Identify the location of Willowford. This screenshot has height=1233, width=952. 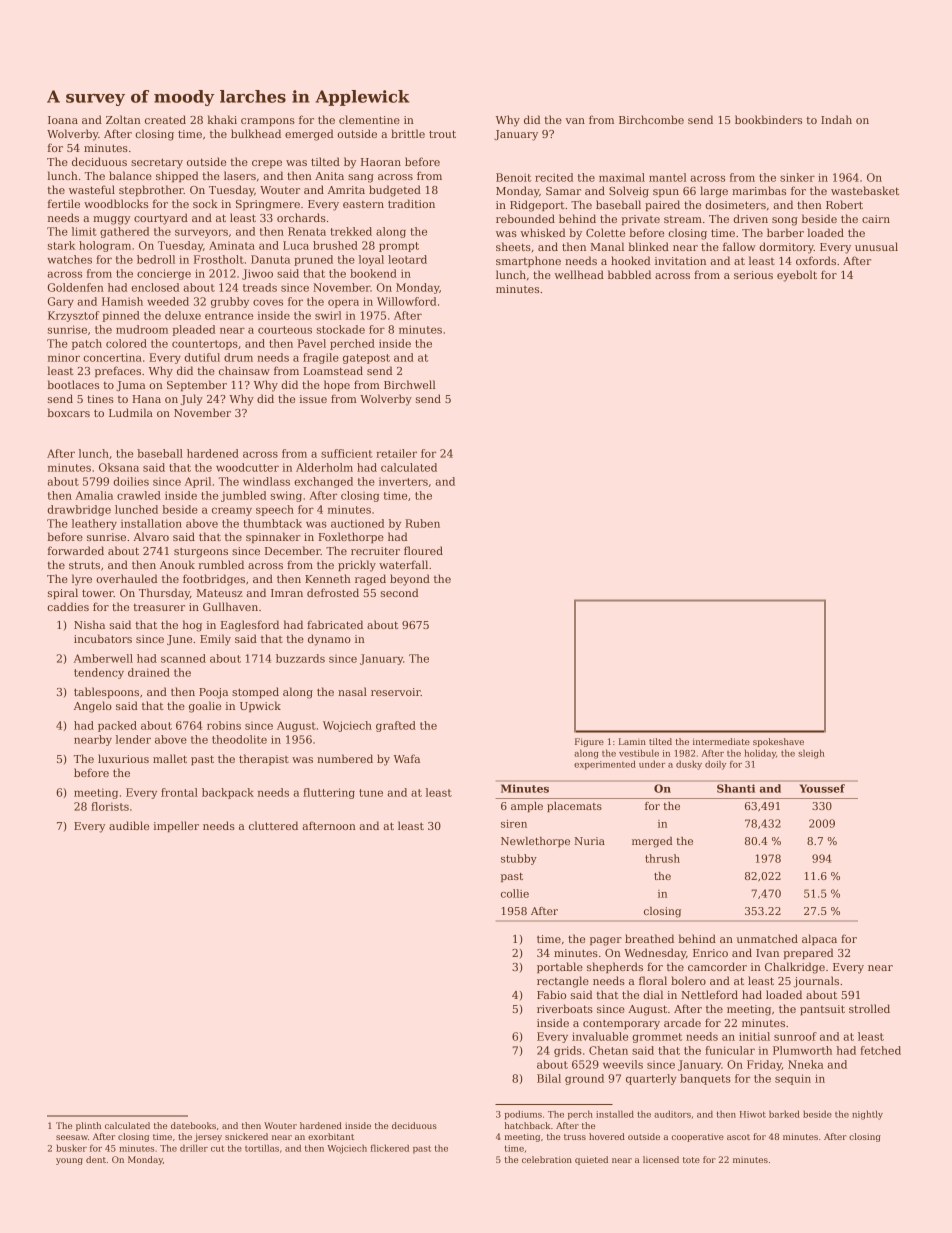
(406, 301).
